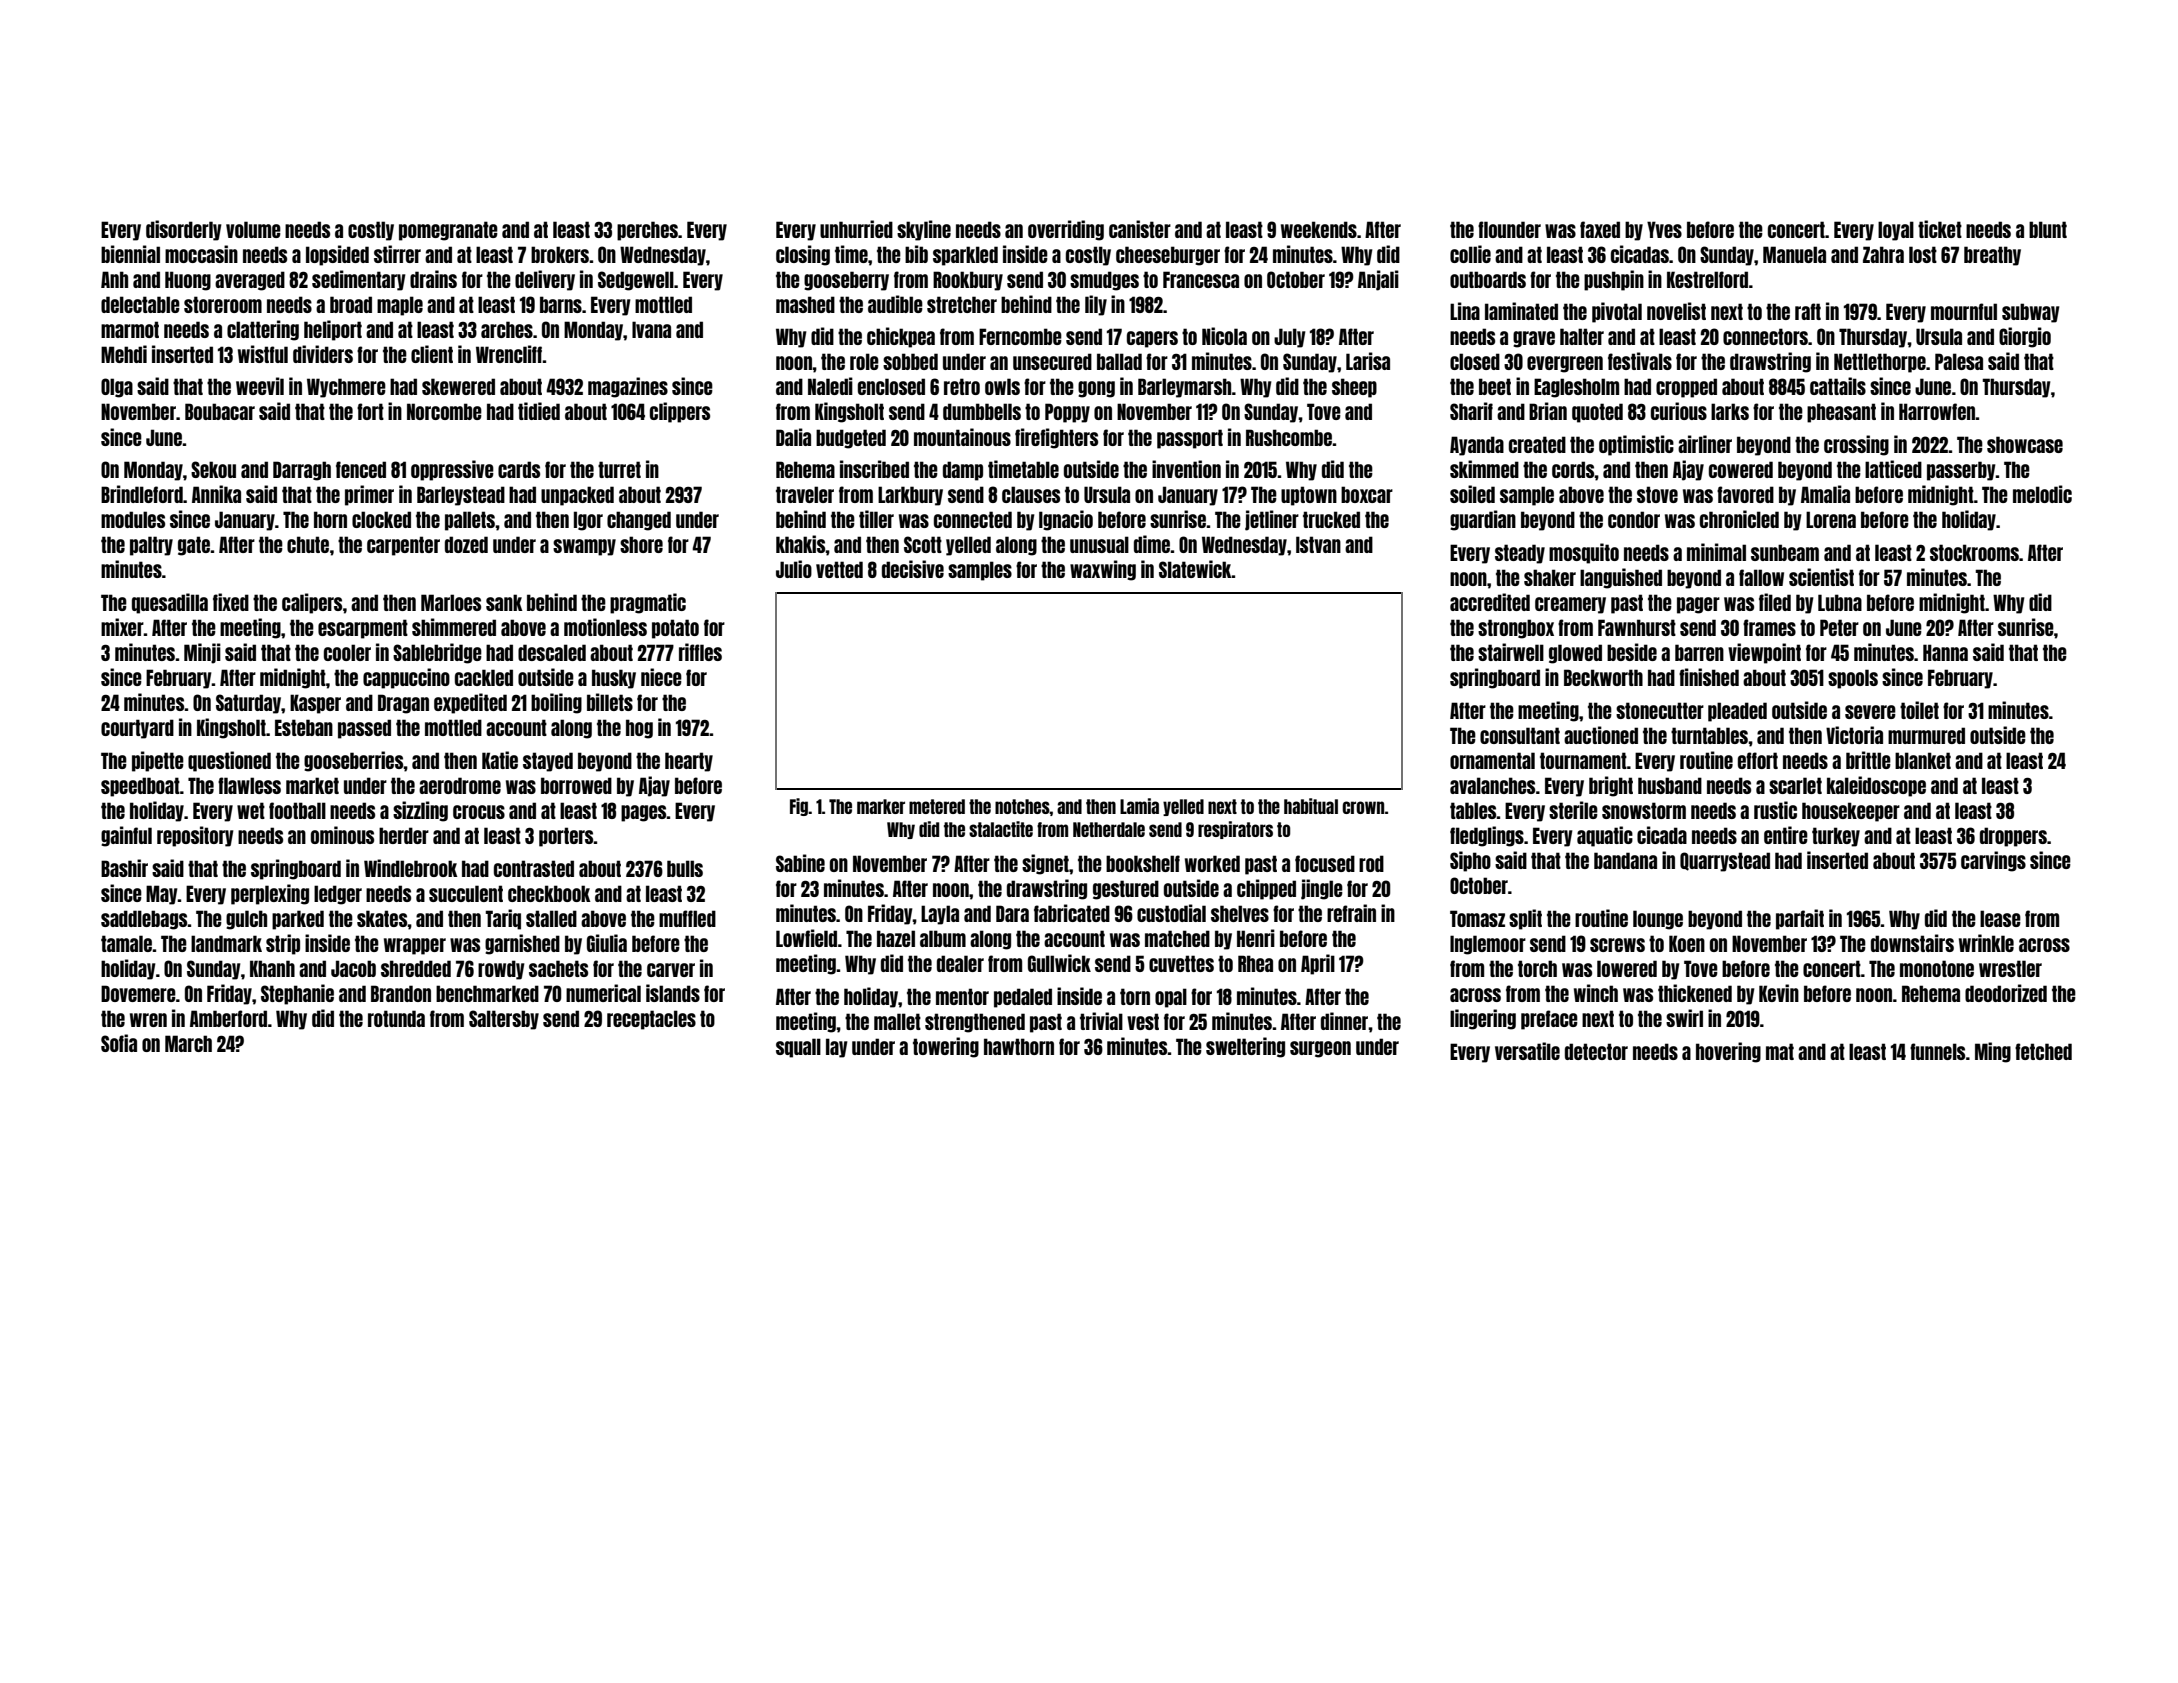 The width and height of the screenshot is (2178, 1683). I want to click on speedboat, so click(140, 787).
